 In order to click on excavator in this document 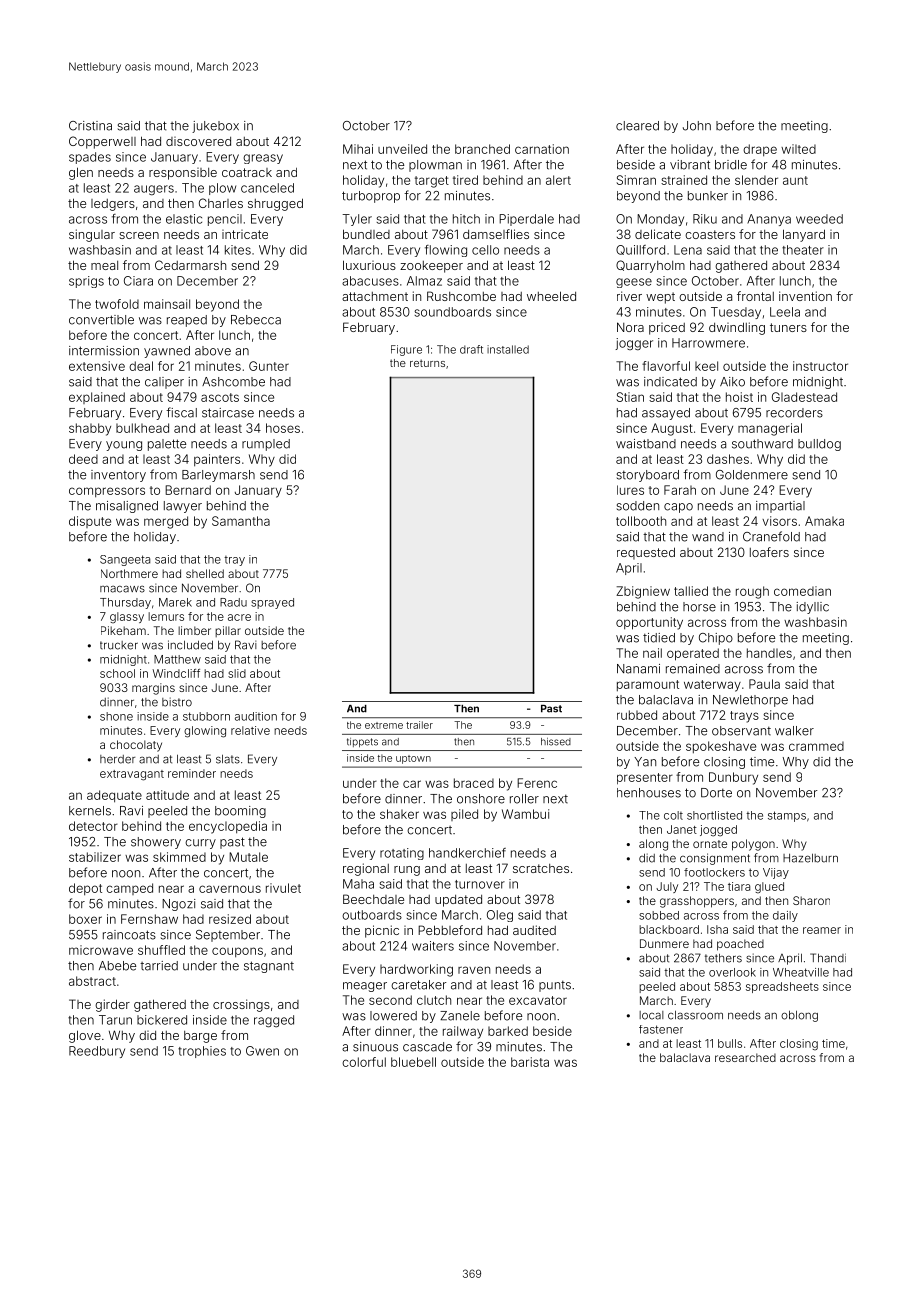, I will do `click(538, 1000)`.
